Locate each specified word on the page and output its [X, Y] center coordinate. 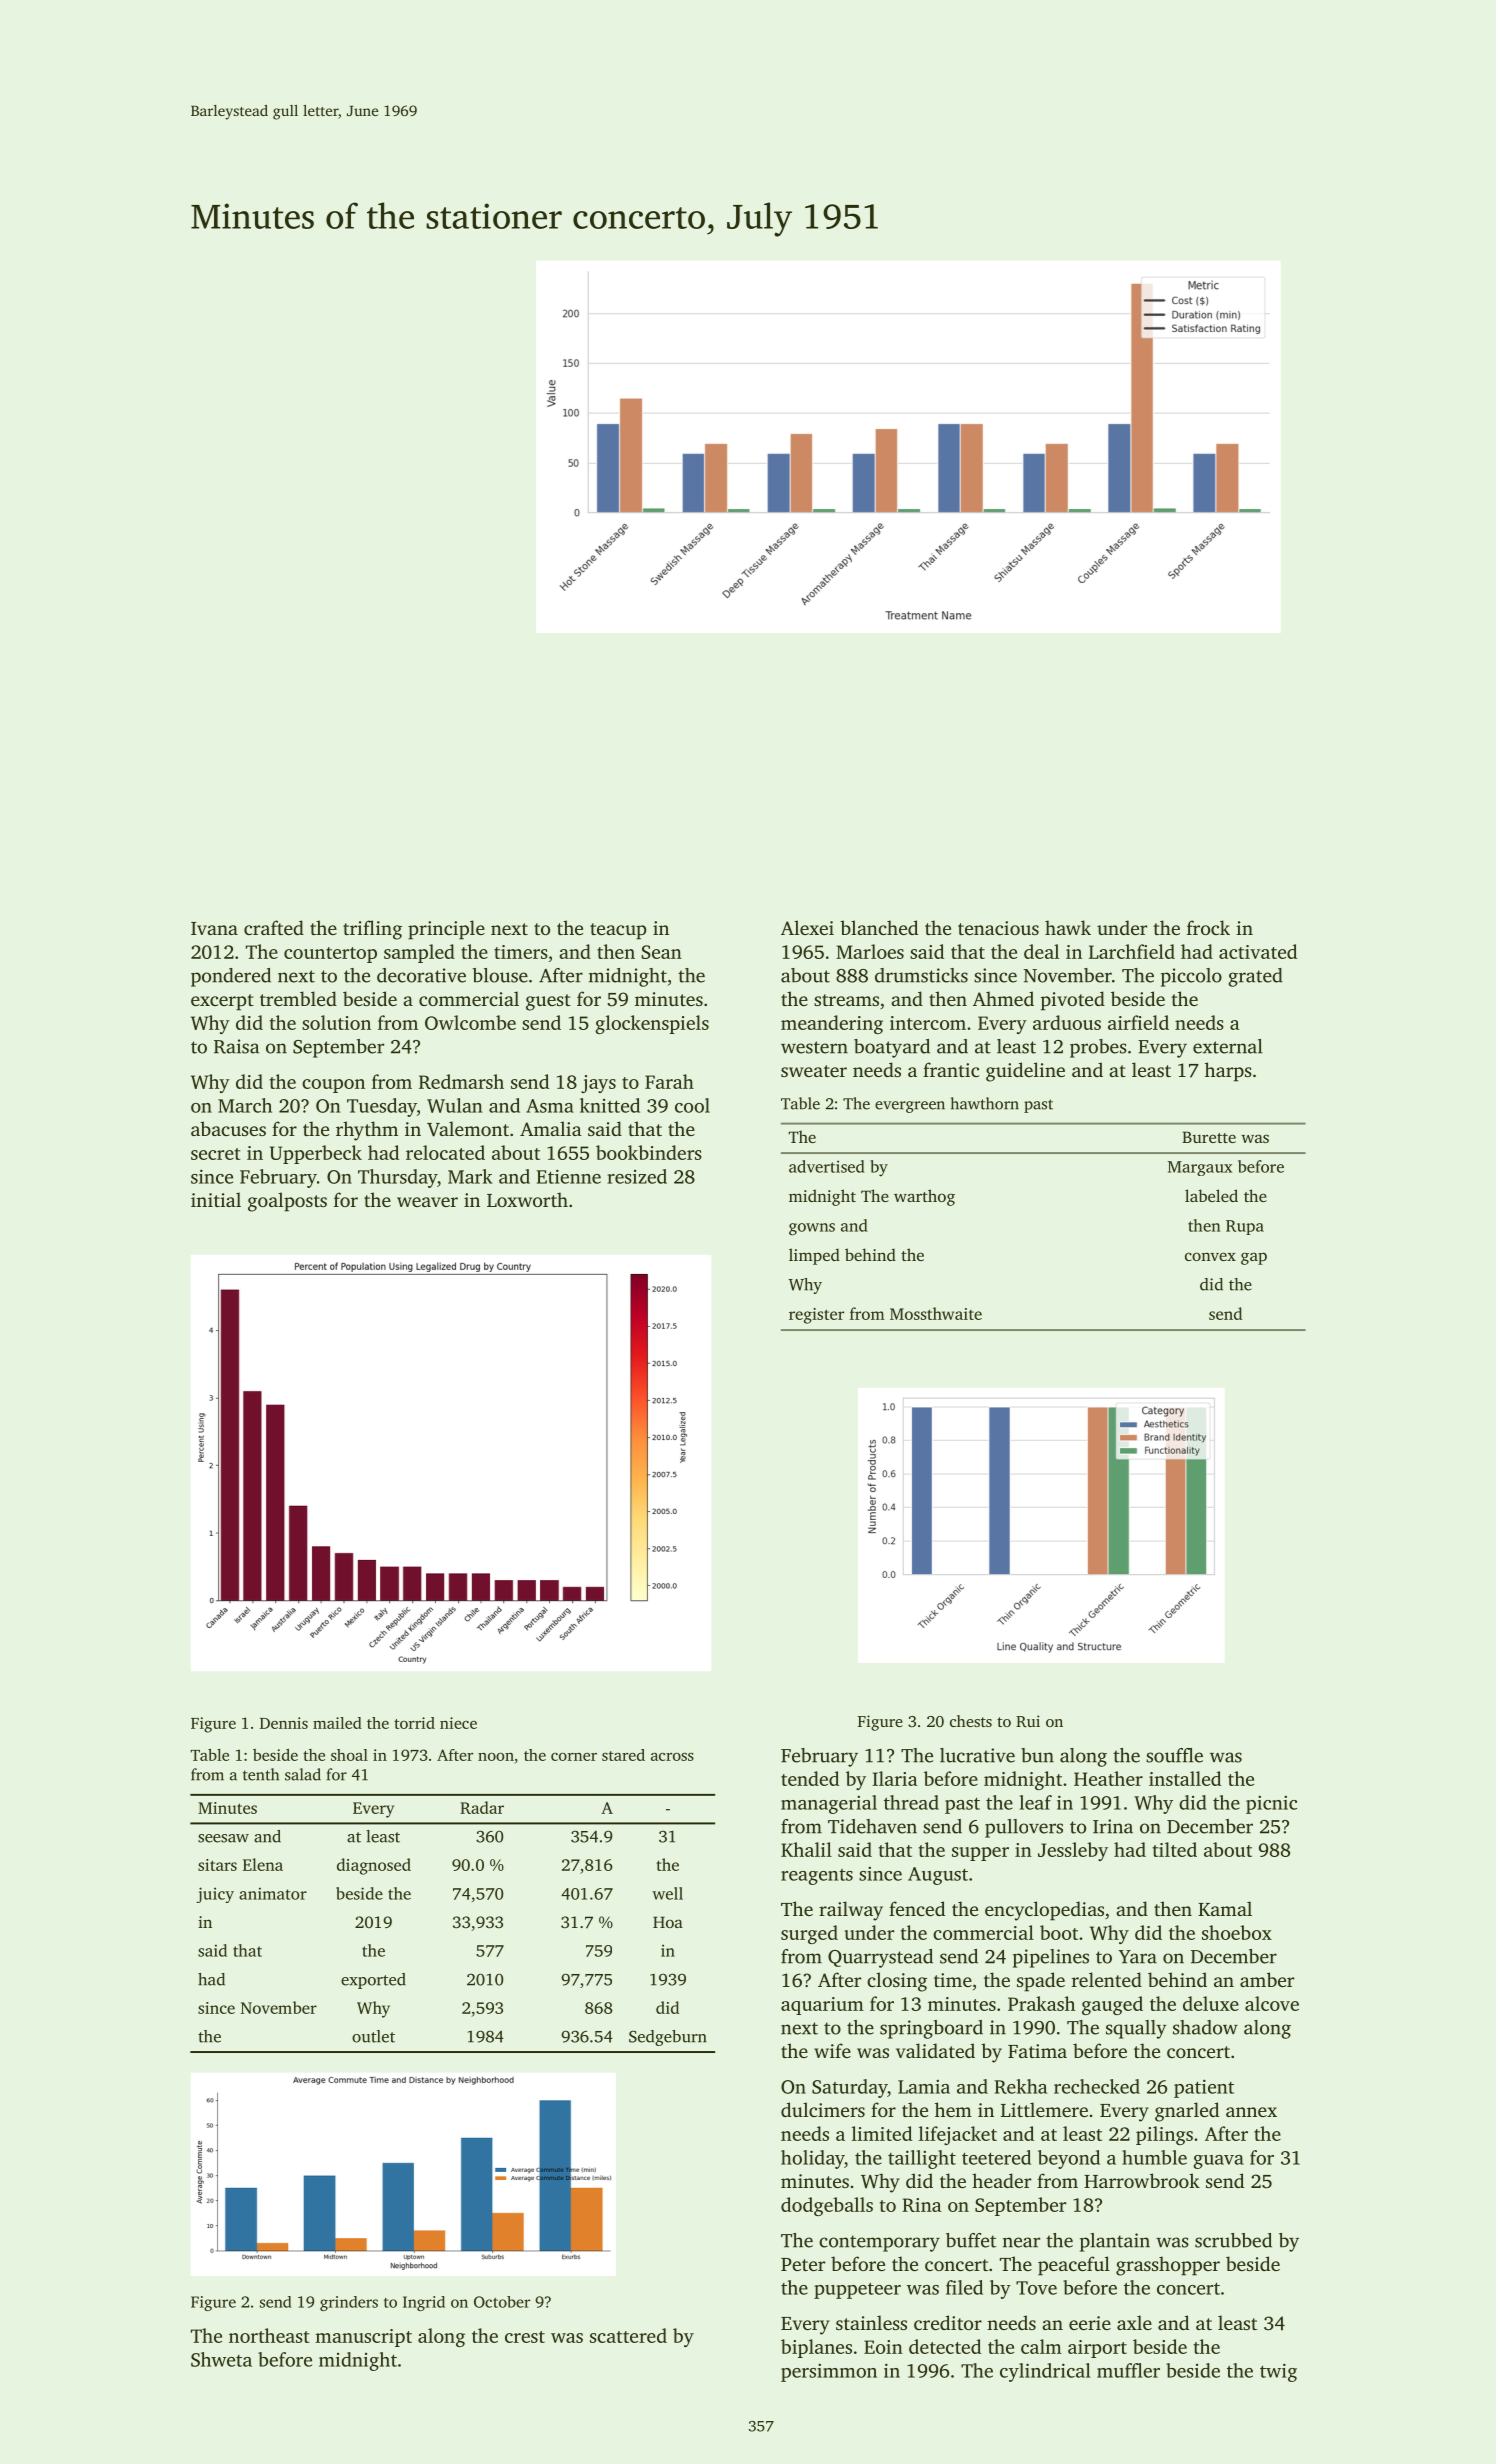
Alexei [807, 927]
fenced [917, 1908]
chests [971, 1721]
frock [1208, 927]
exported [373, 1981]
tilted [1175, 1849]
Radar [482, 1807]
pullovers [1024, 1828]
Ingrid [424, 2303]
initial [216, 1199]
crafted [274, 927]
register [816, 1316]
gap [1254, 1258]
